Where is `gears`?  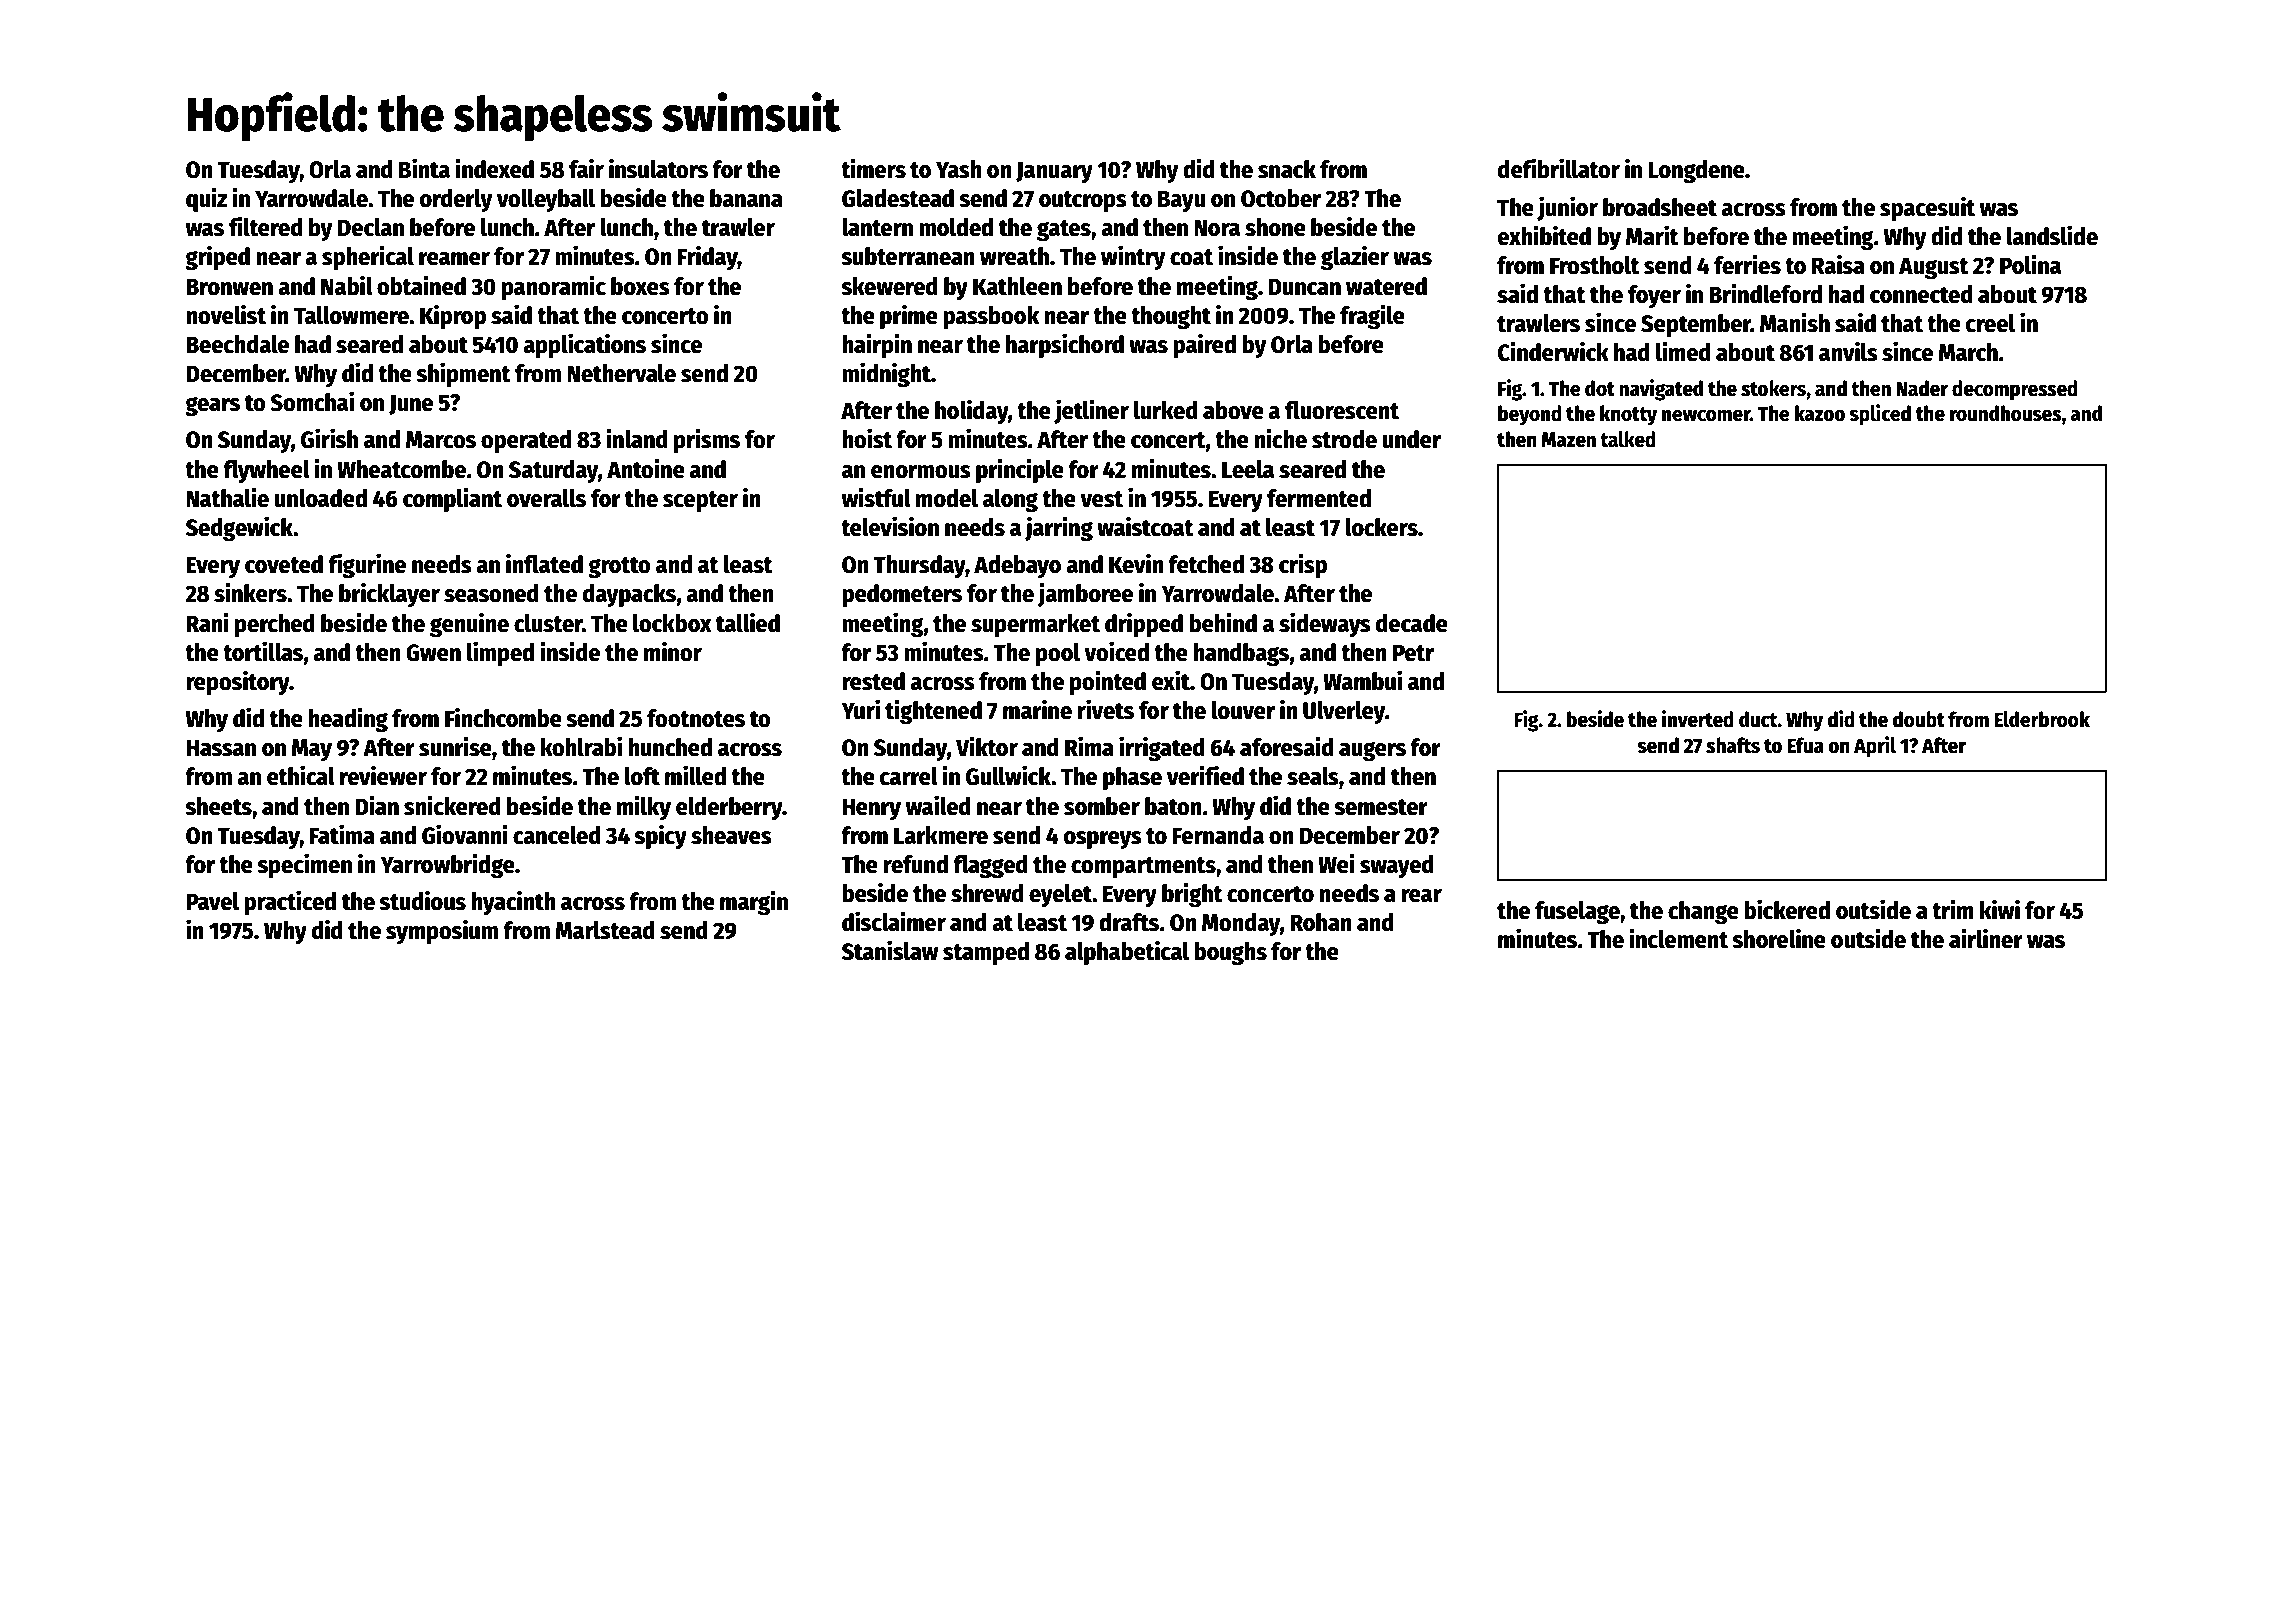 gears is located at coordinates (212, 406).
